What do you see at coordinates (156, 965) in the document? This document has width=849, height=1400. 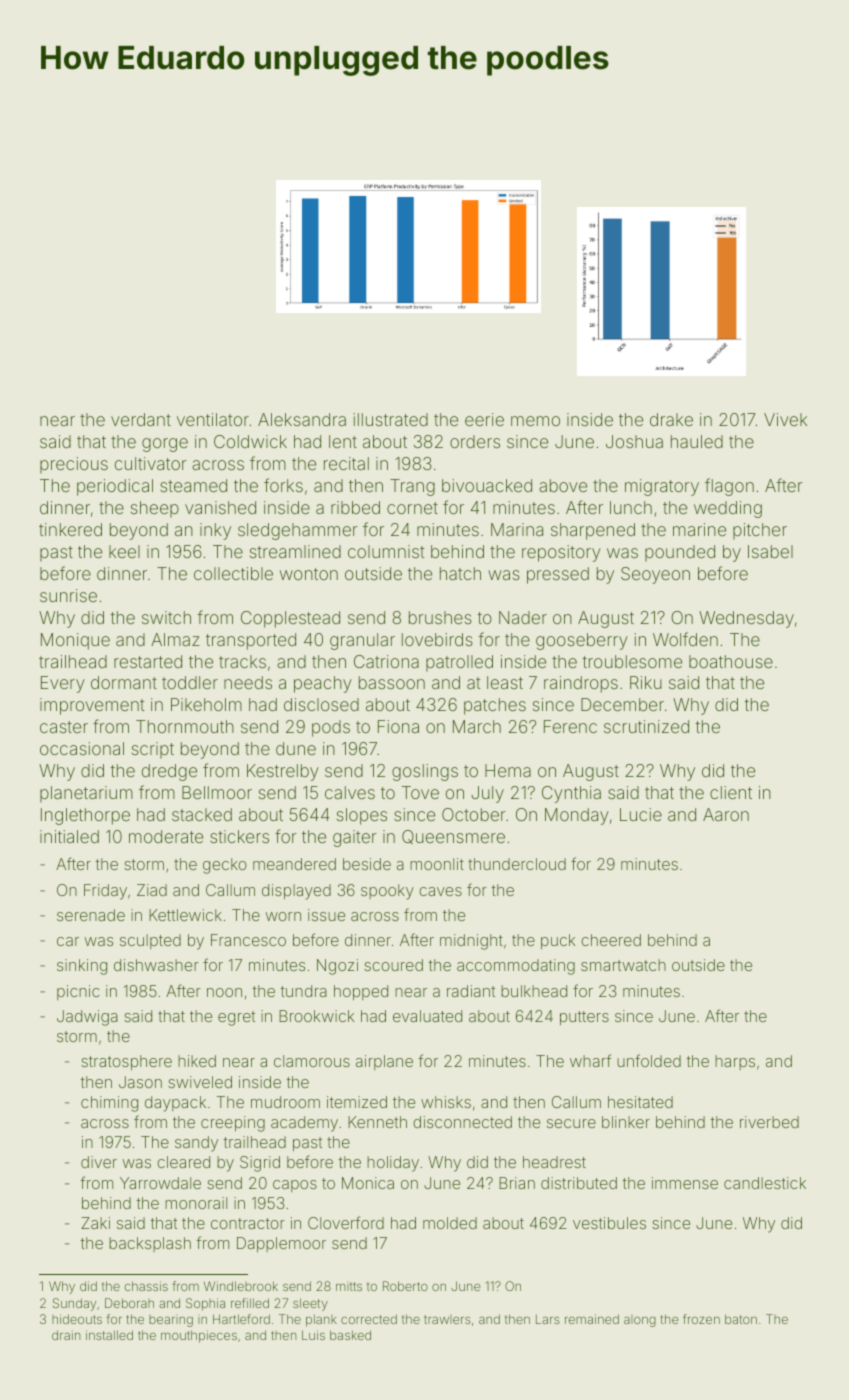 I see `dishwasher` at bounding box center [156, 965].
